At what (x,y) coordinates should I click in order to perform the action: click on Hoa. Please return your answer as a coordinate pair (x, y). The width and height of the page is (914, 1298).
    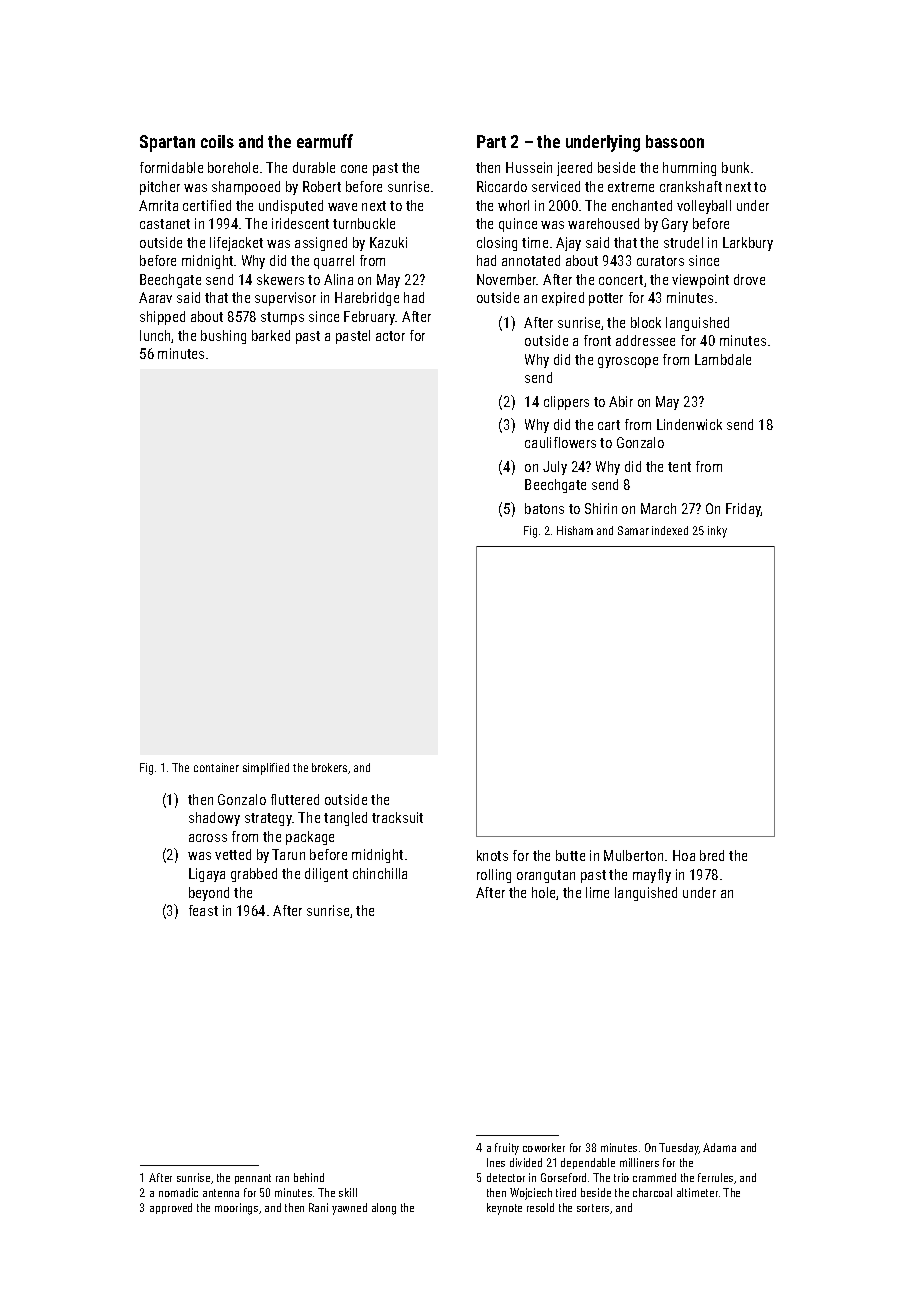
    Looking at the image, I should click on (684, 855).
